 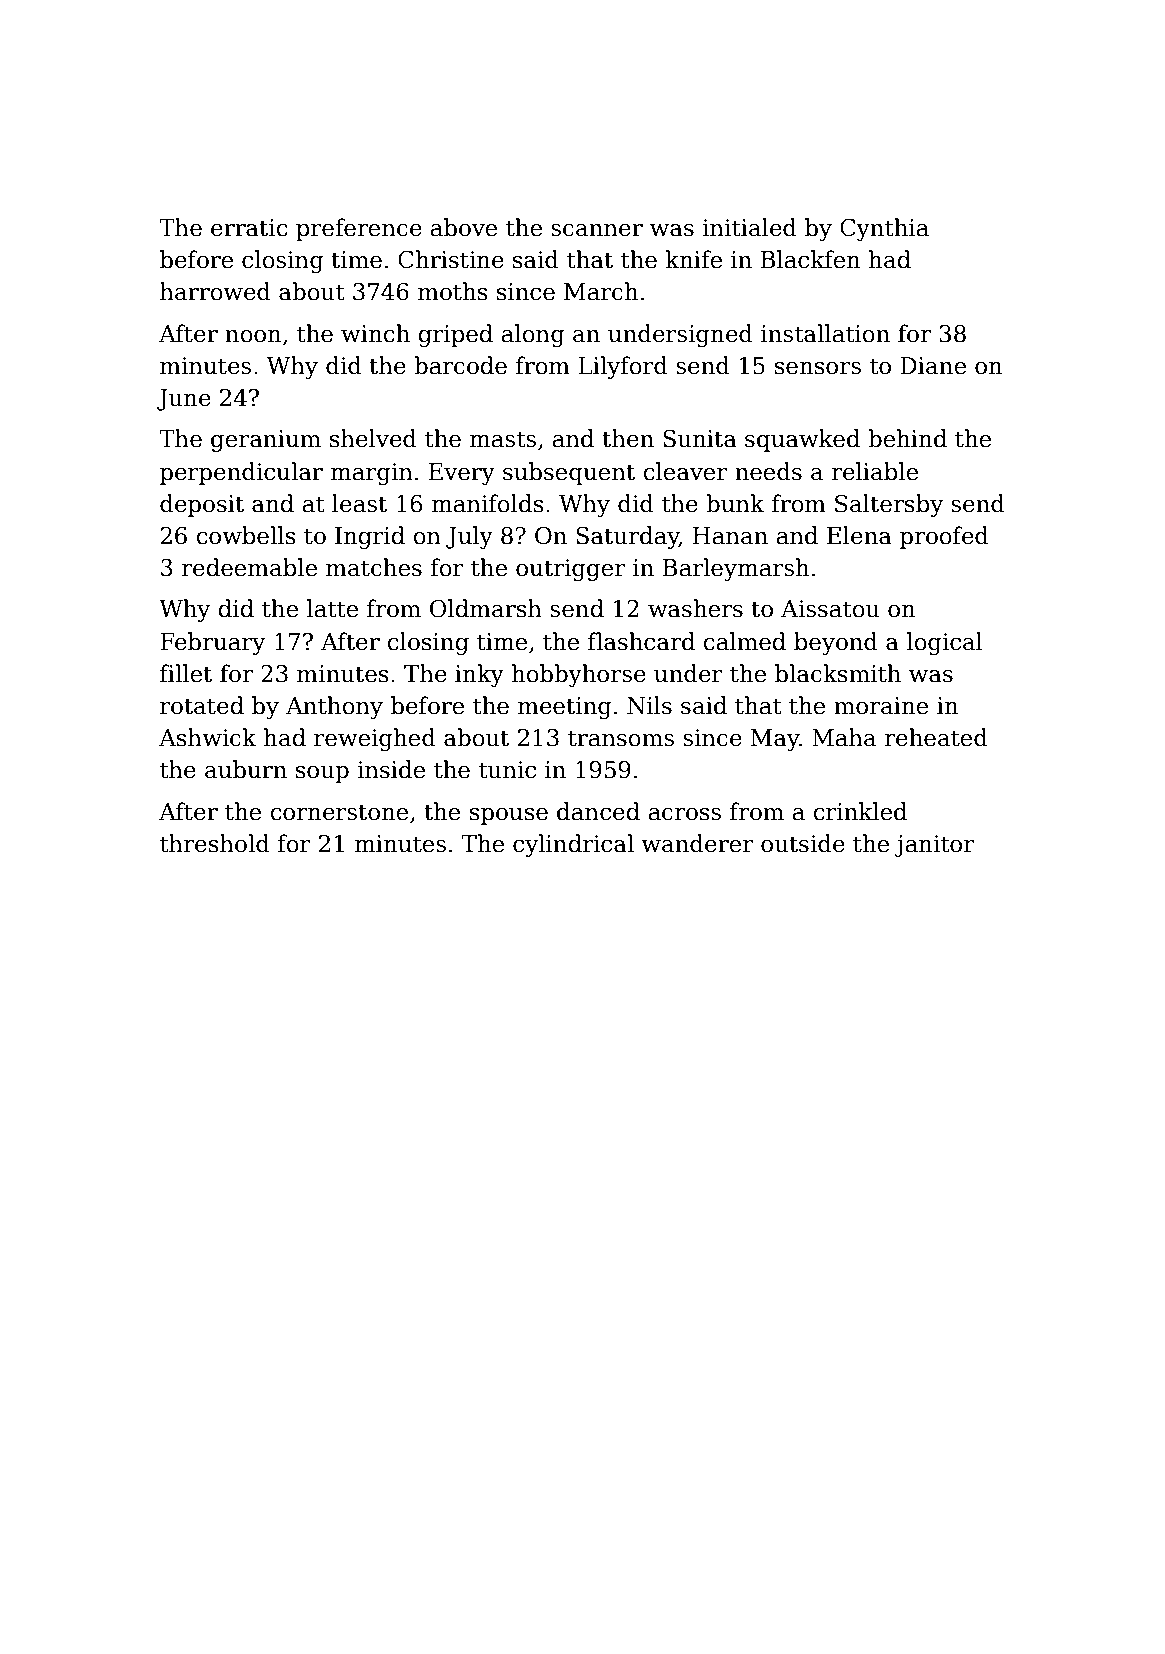 I want to click on fillet, so click(x=186, y=673).
